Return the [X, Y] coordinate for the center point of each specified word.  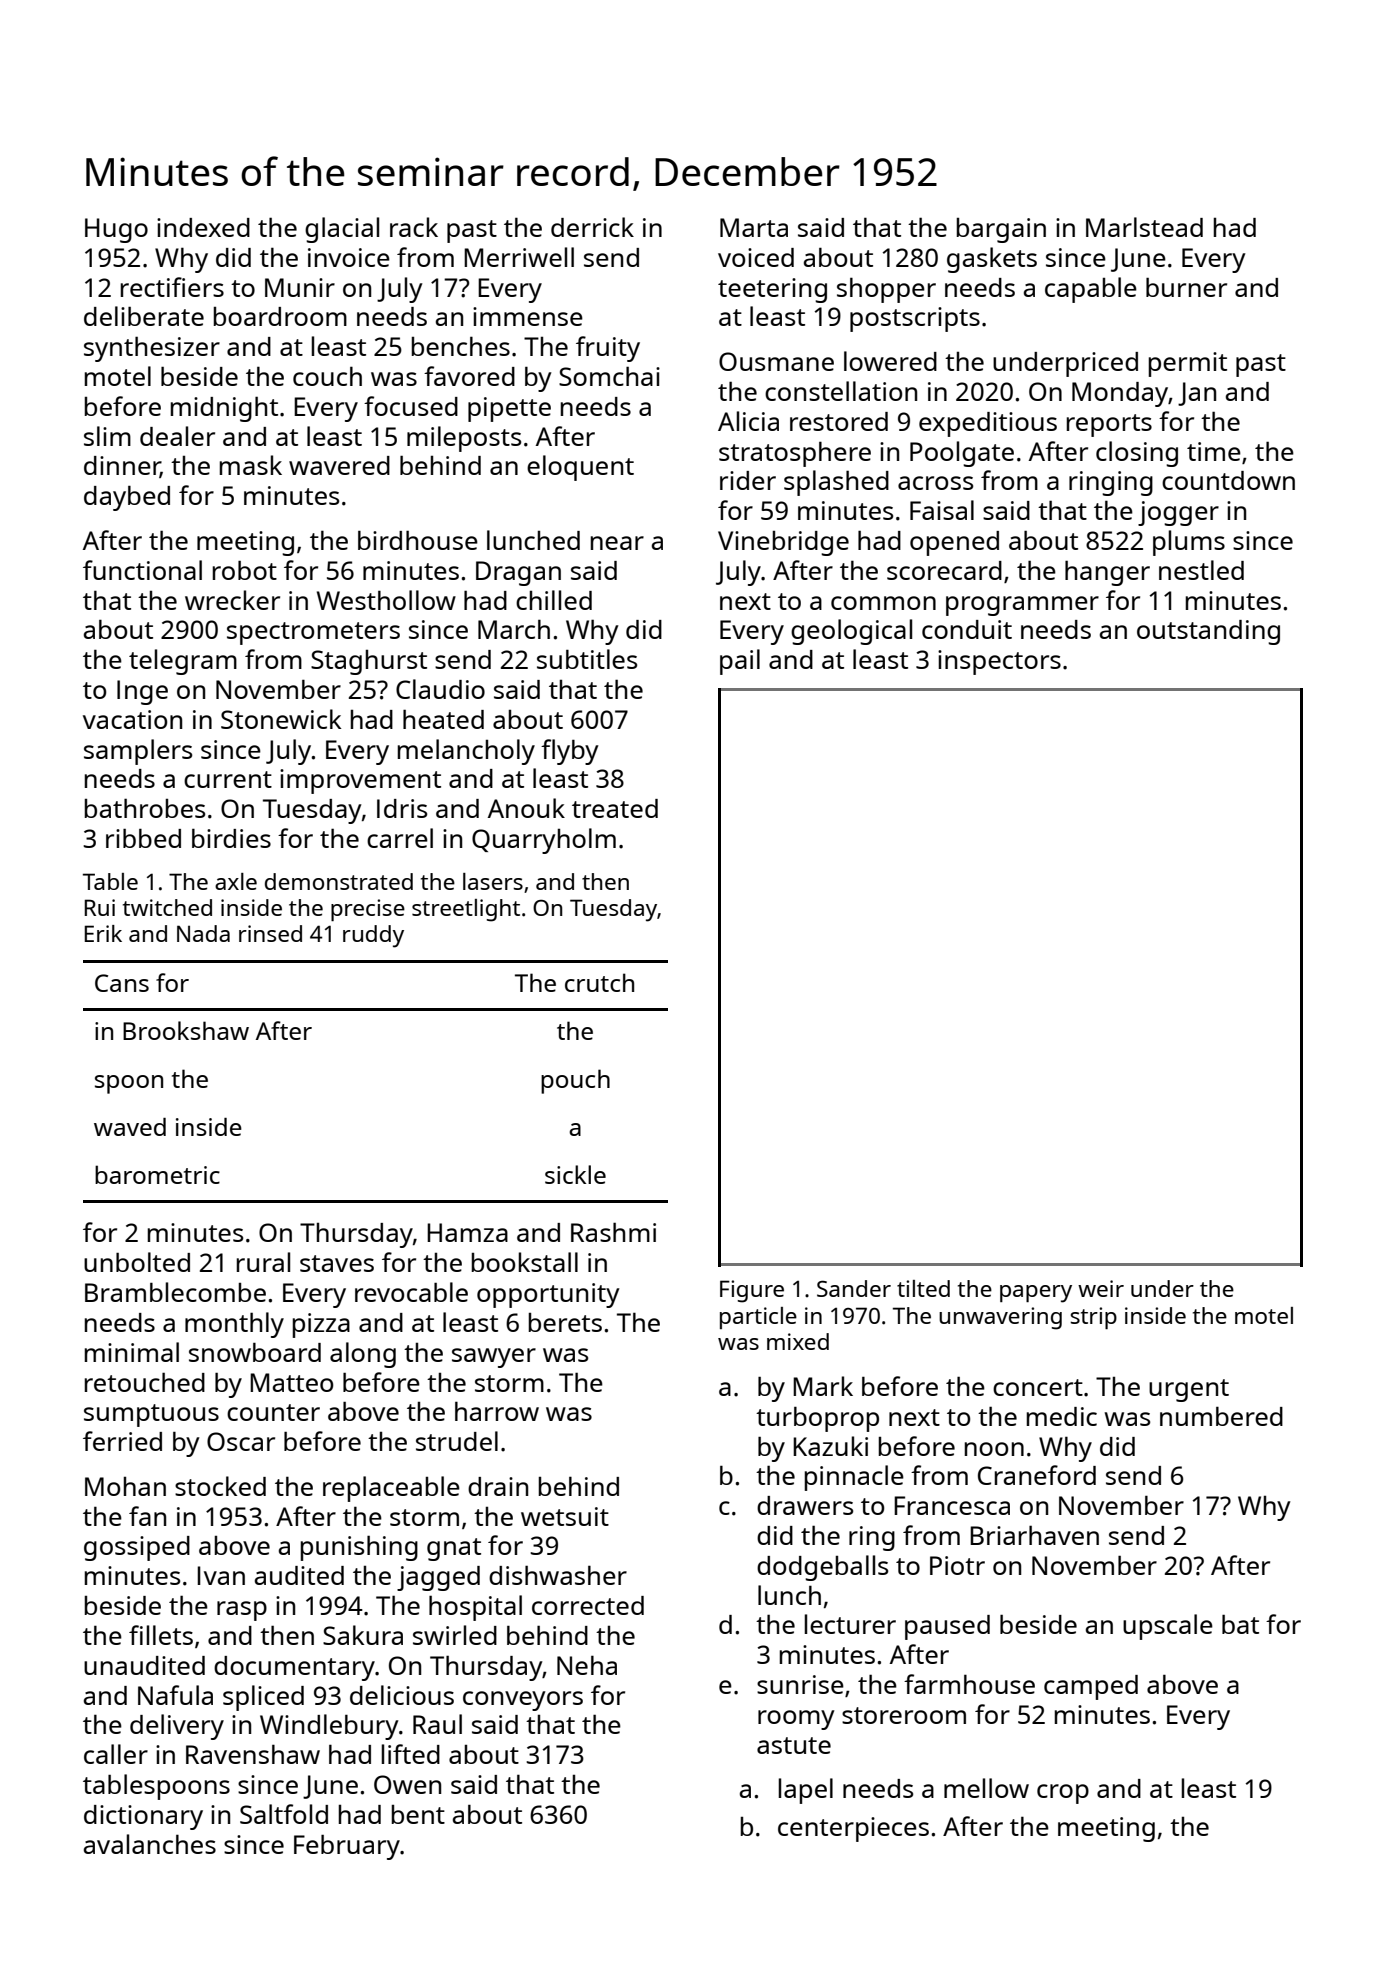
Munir [300, 287]
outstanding [1208, 632]
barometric [157, 1174]
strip [1093, 1318]
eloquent [580, 468]
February [347, 1847]
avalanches [150, 1844]
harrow [497, 1411]
